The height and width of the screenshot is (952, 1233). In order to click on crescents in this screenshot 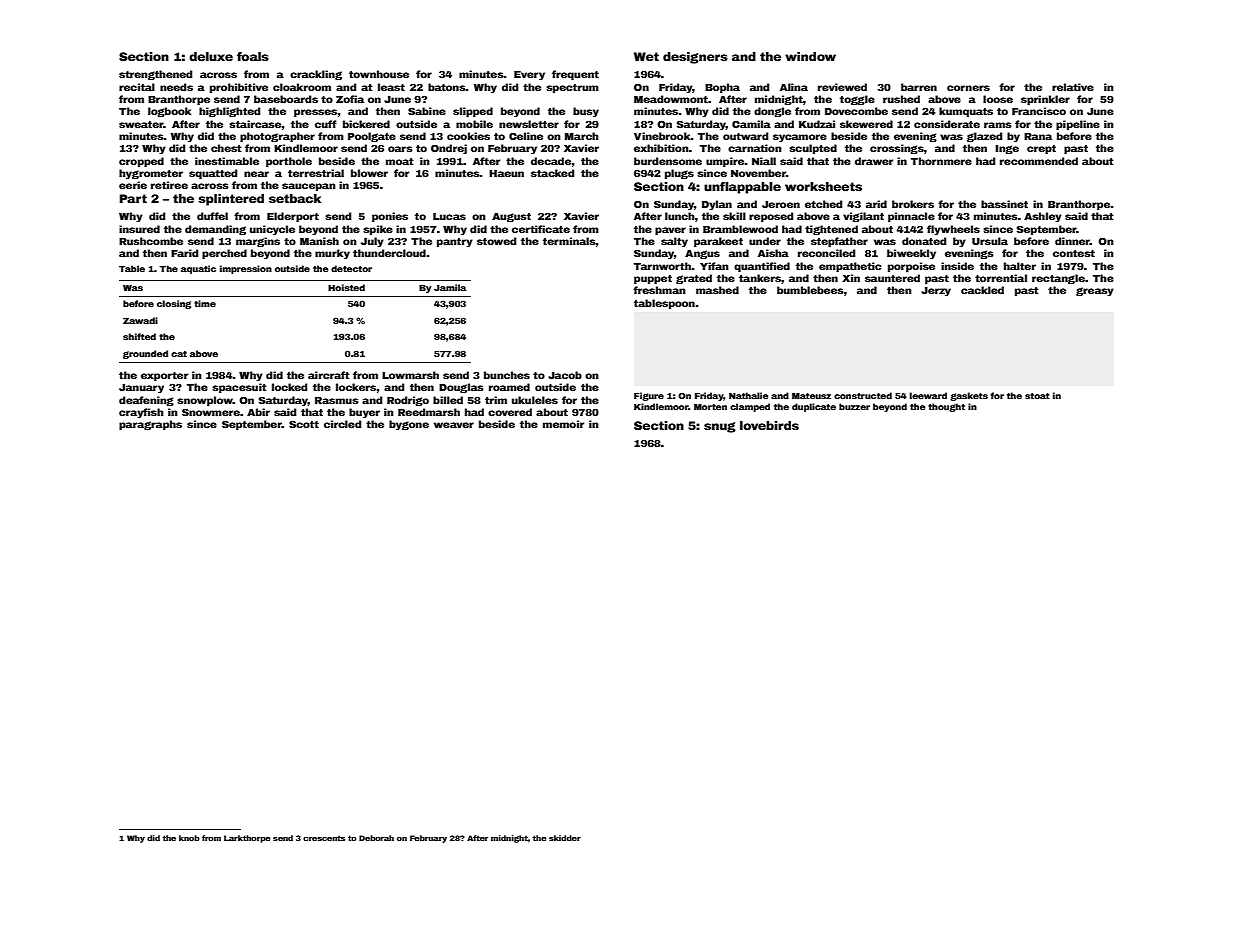, I will do `click(324, 838)`.
